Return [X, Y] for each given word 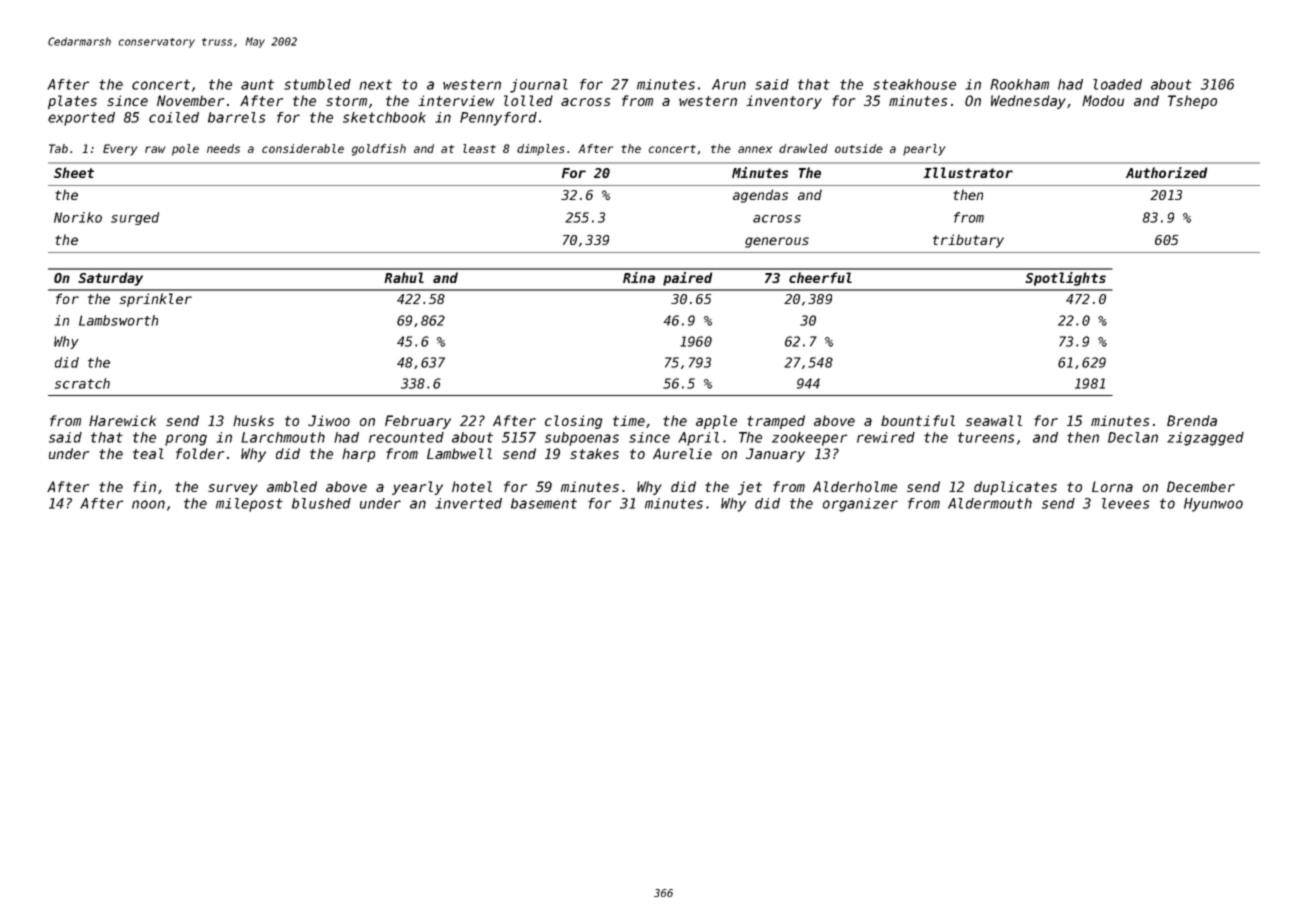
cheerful [820, 277]
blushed [321, 503]
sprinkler [155, 300]
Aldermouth [990, 503]
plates [72, 102]
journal [539, 86]
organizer [860, 505]
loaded [1117, 84]
